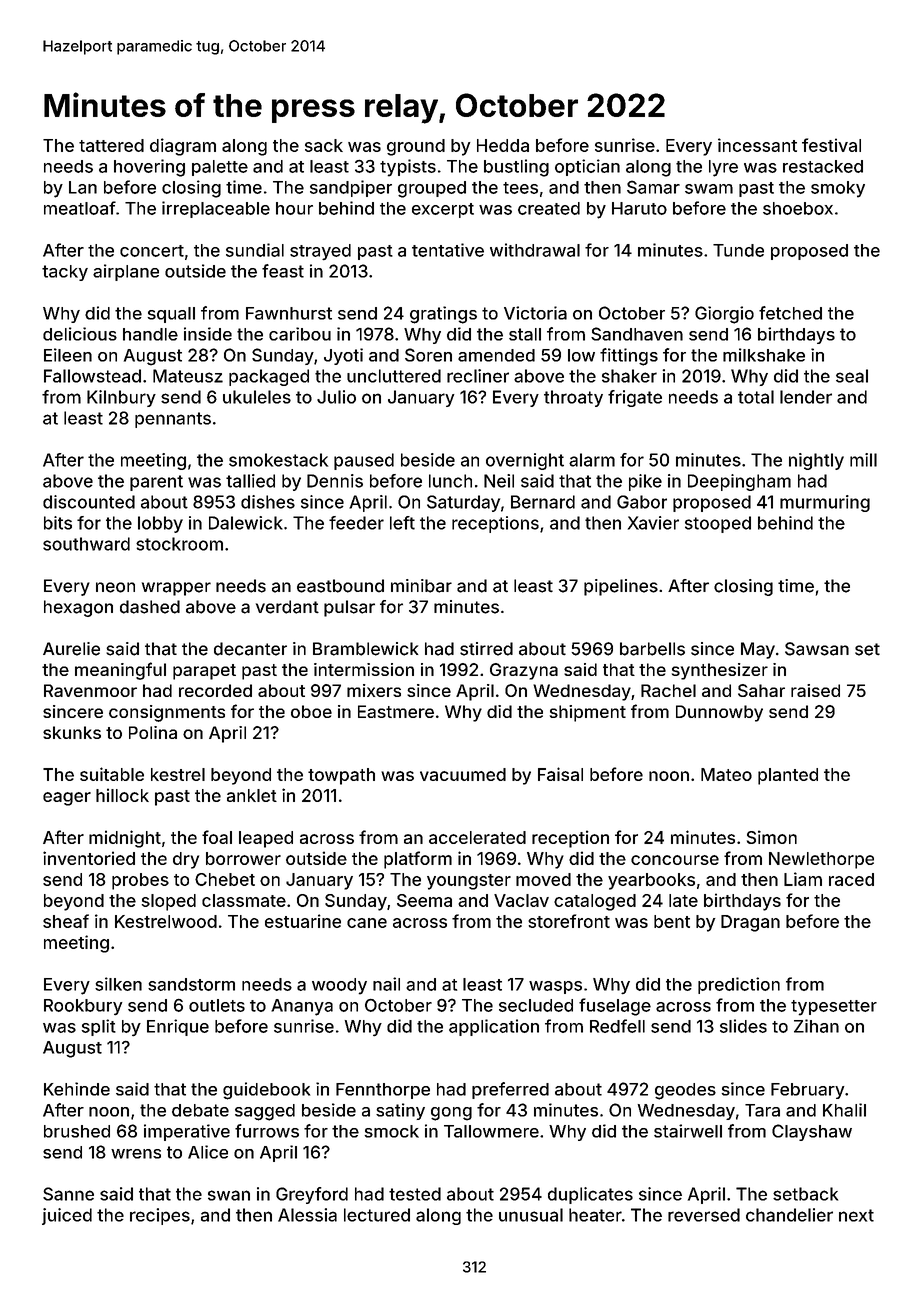 The image size is (924, 1308). I want to click on sloped, so click(169, 902).
